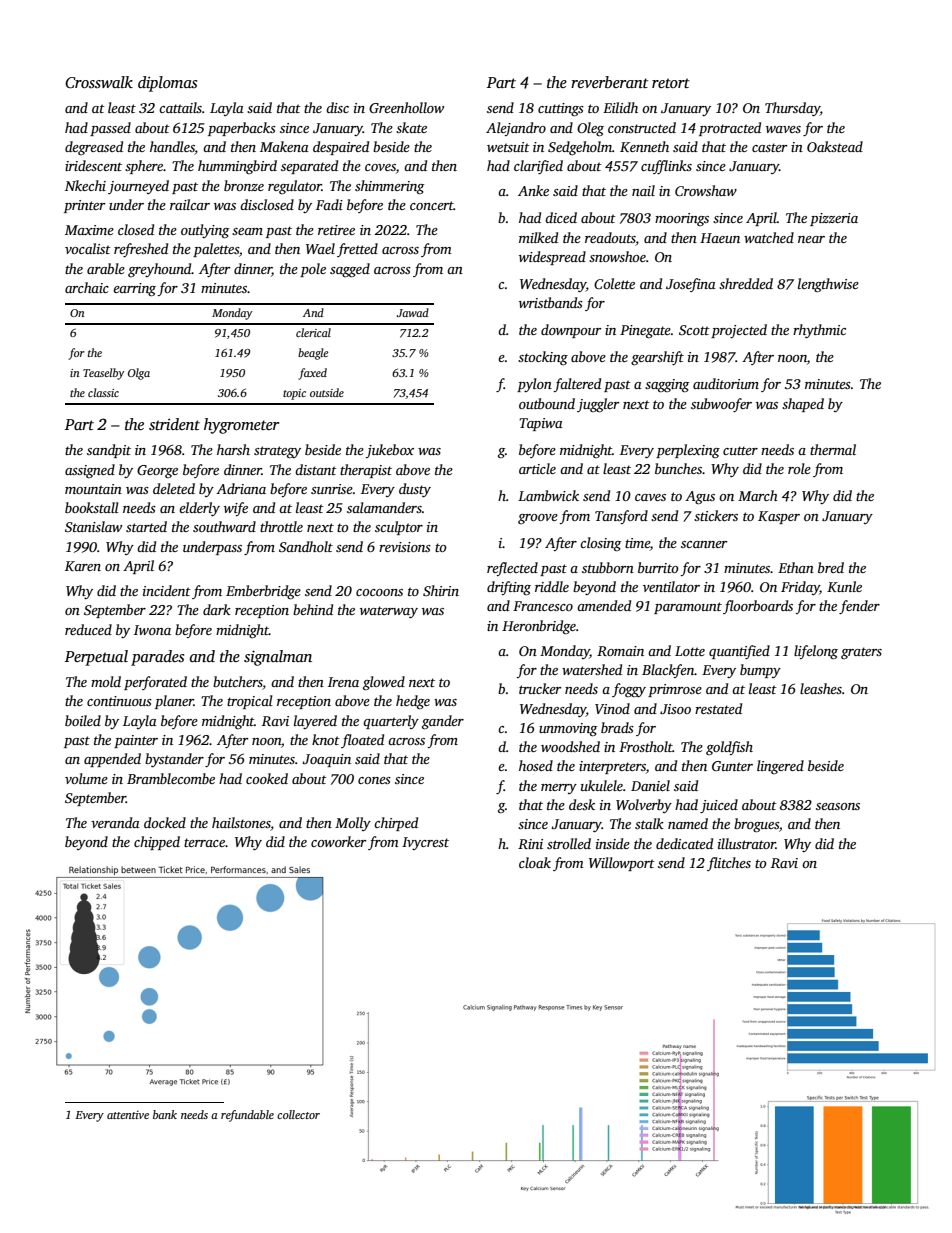 Image resolution: width=952 pixels, height=1233 pixels. What do you see at coordinates (828, 285) in the image?
I see `lengthwise` at bounding box center [828, 285].
